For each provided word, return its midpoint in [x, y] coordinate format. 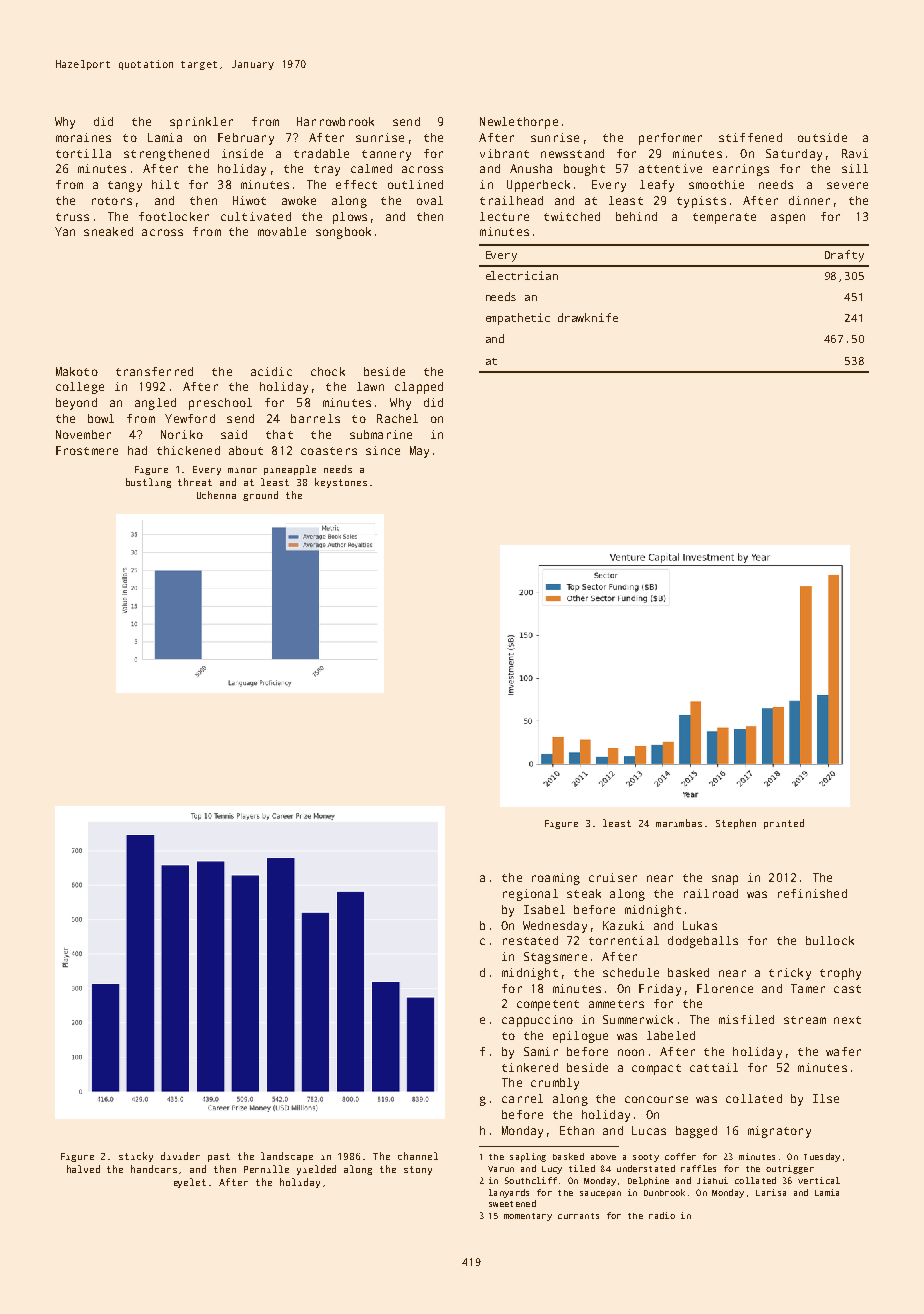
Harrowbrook [335, 121]
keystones [341, 483]
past [219, 1157]
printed [784, 824]
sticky [136, 1157]
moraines [83, 137]
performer [670, 139]
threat [195, 482]
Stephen [736, 824]
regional [530, 895]
